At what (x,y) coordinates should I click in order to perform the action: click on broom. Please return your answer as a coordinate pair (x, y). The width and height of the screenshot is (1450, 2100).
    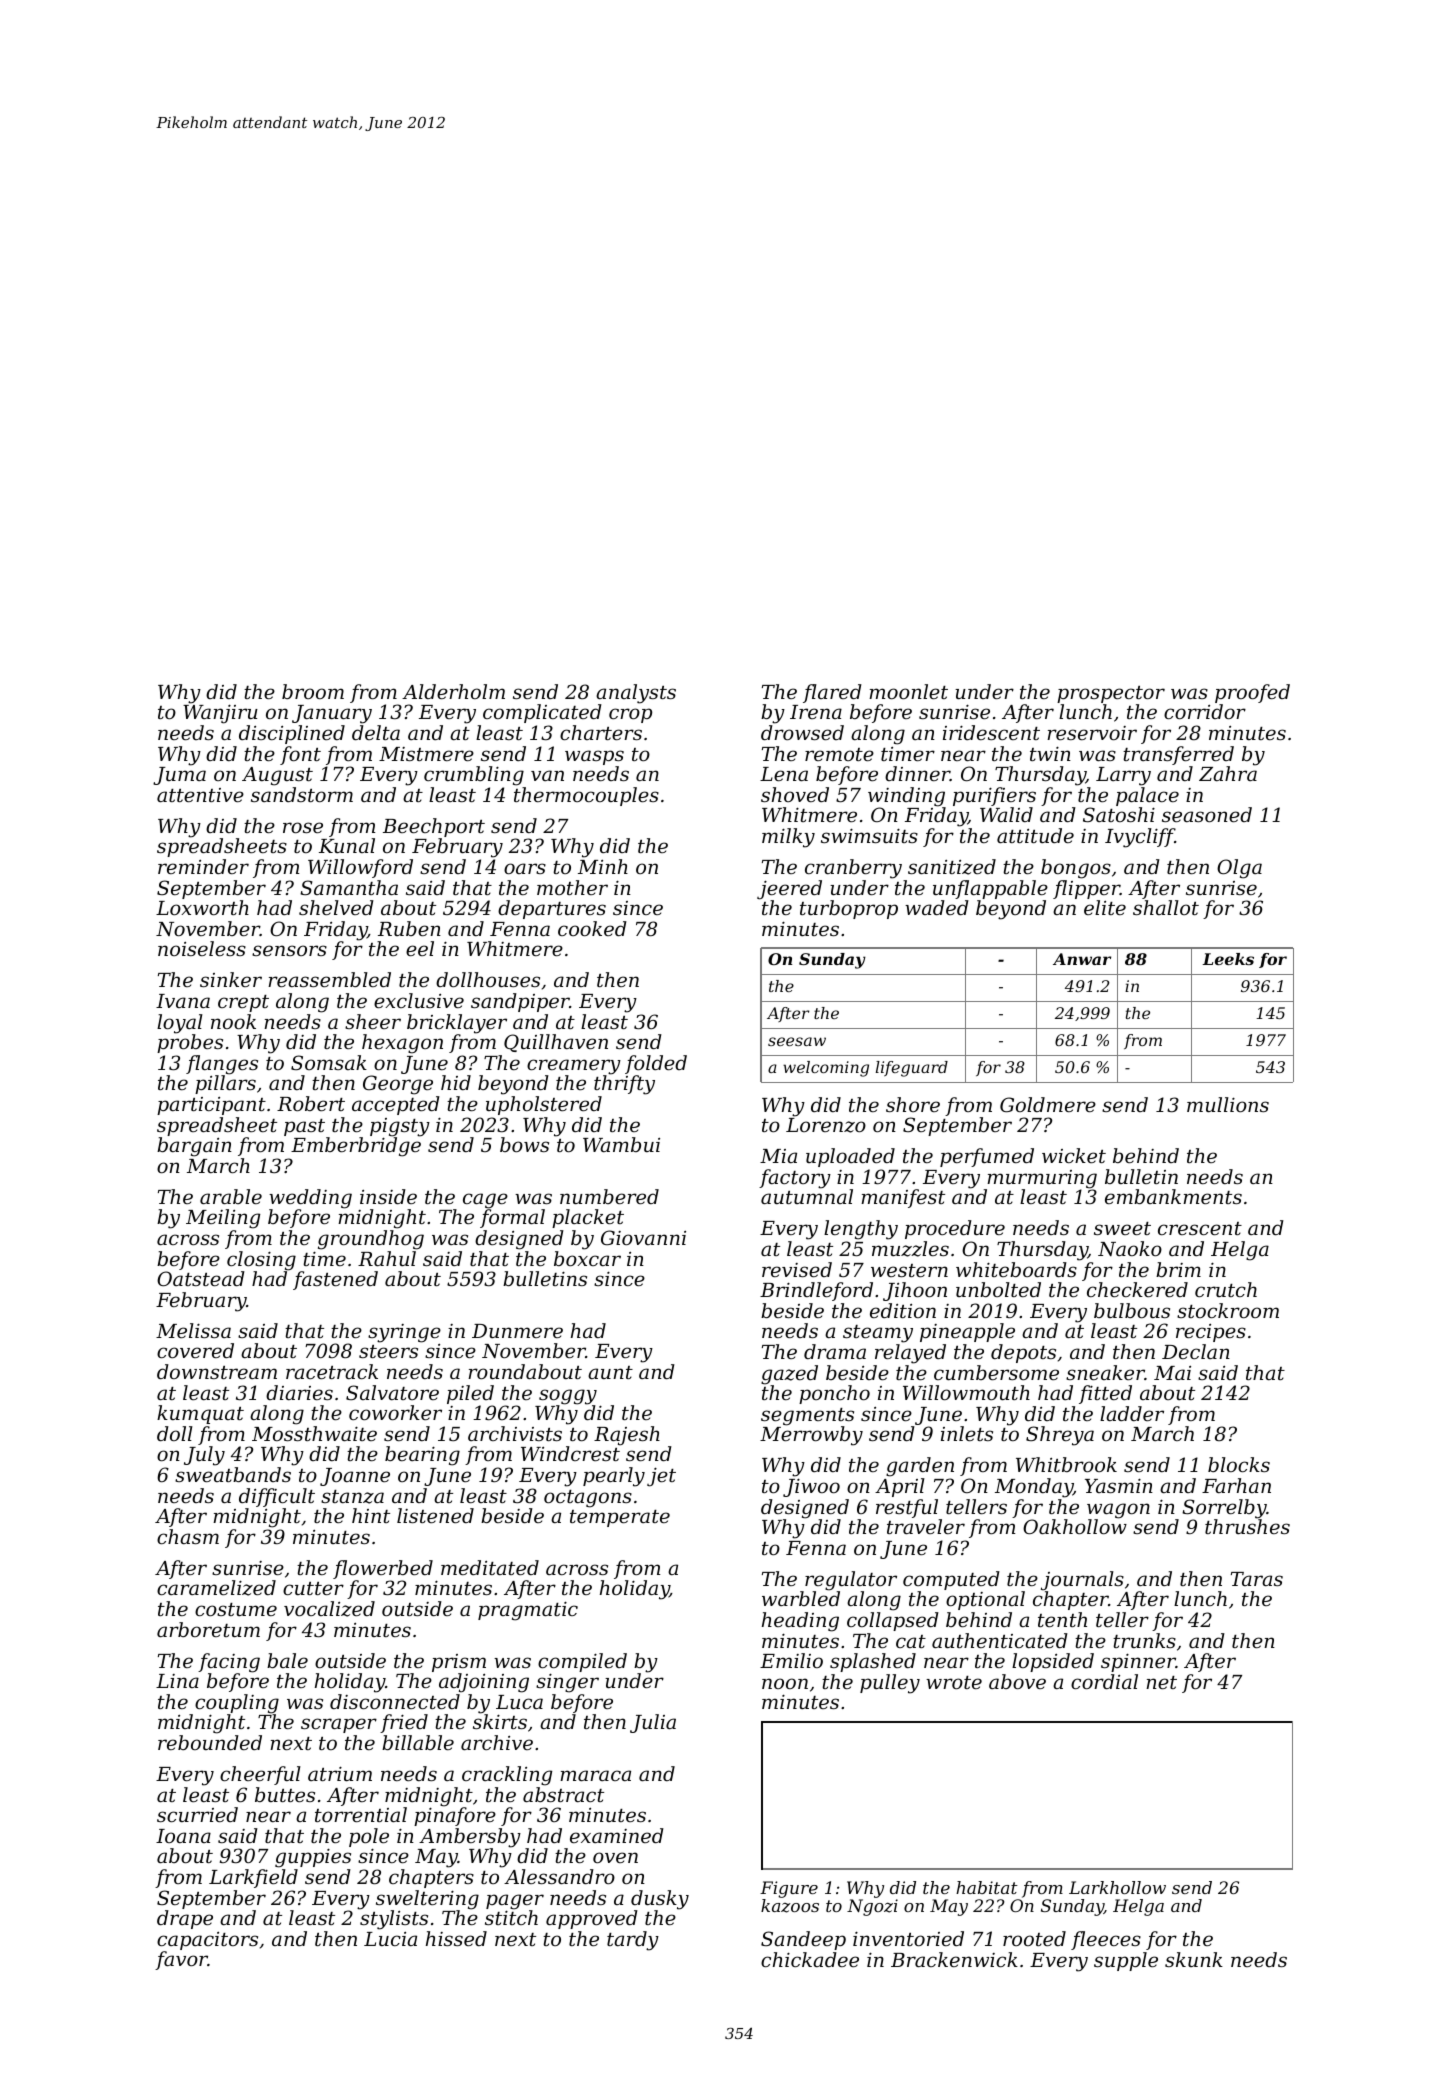
    Looking at the image, I should click on (313, 691).
